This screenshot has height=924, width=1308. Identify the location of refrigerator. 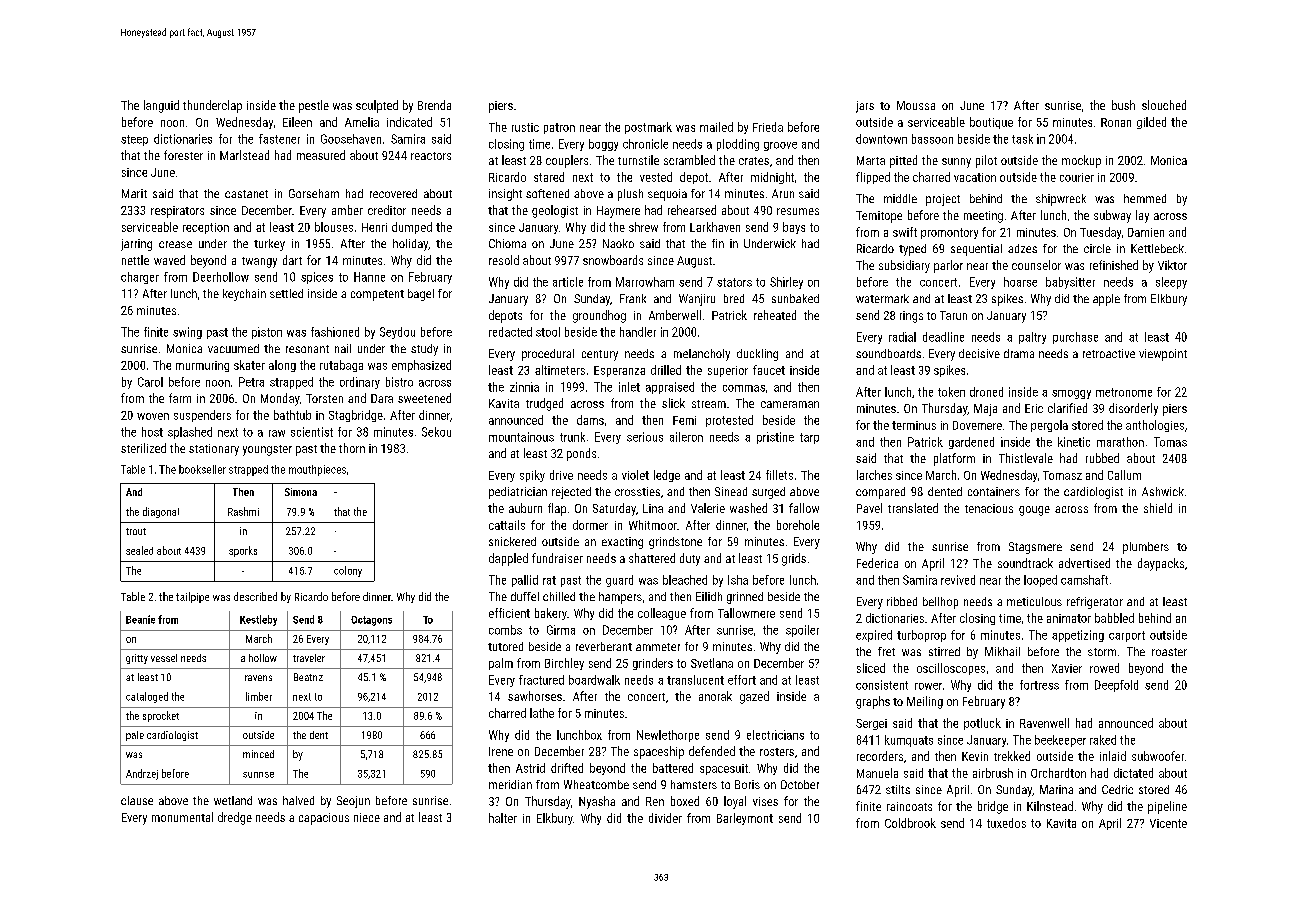
(1095, 603).
